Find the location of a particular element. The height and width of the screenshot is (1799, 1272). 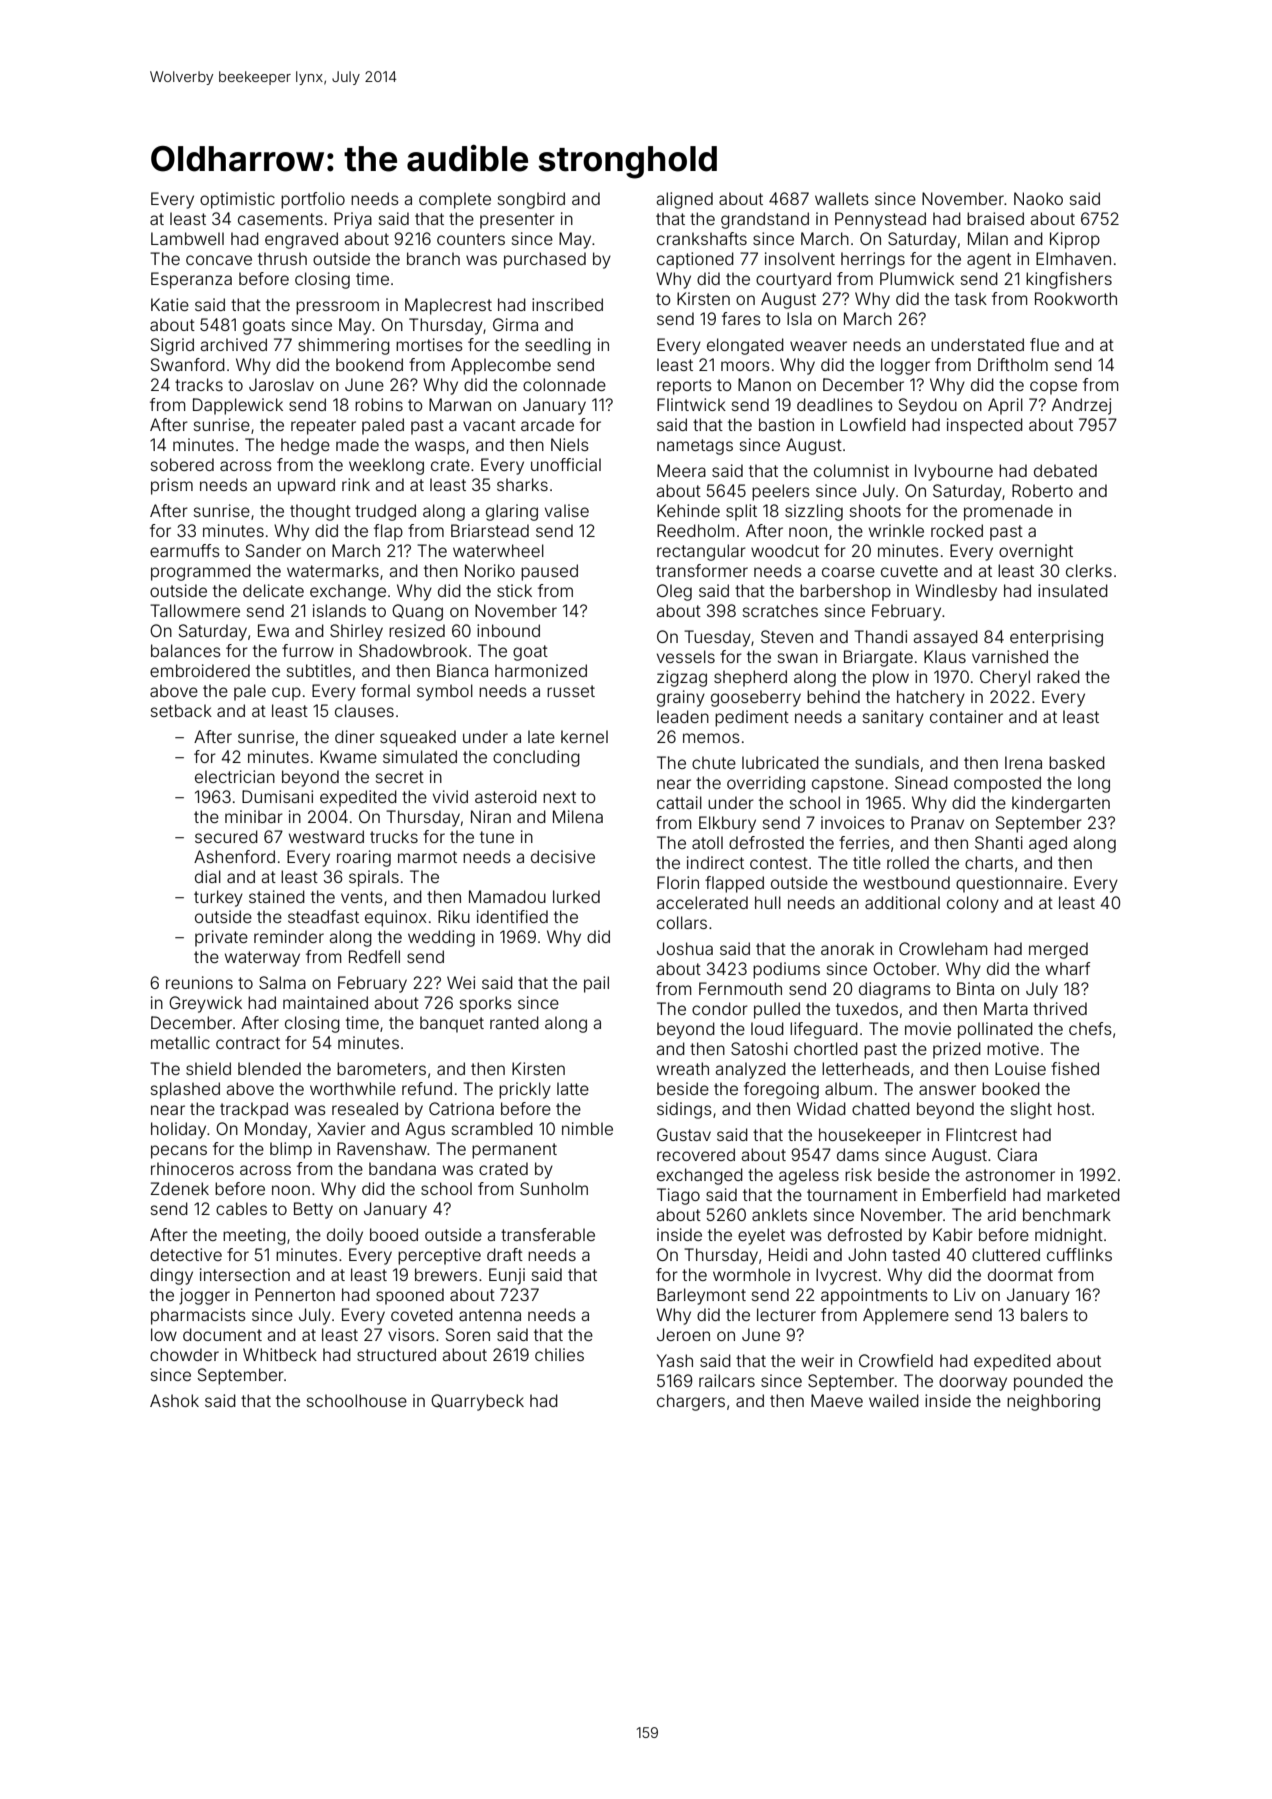

westward is located at coordinates (326, 836).
